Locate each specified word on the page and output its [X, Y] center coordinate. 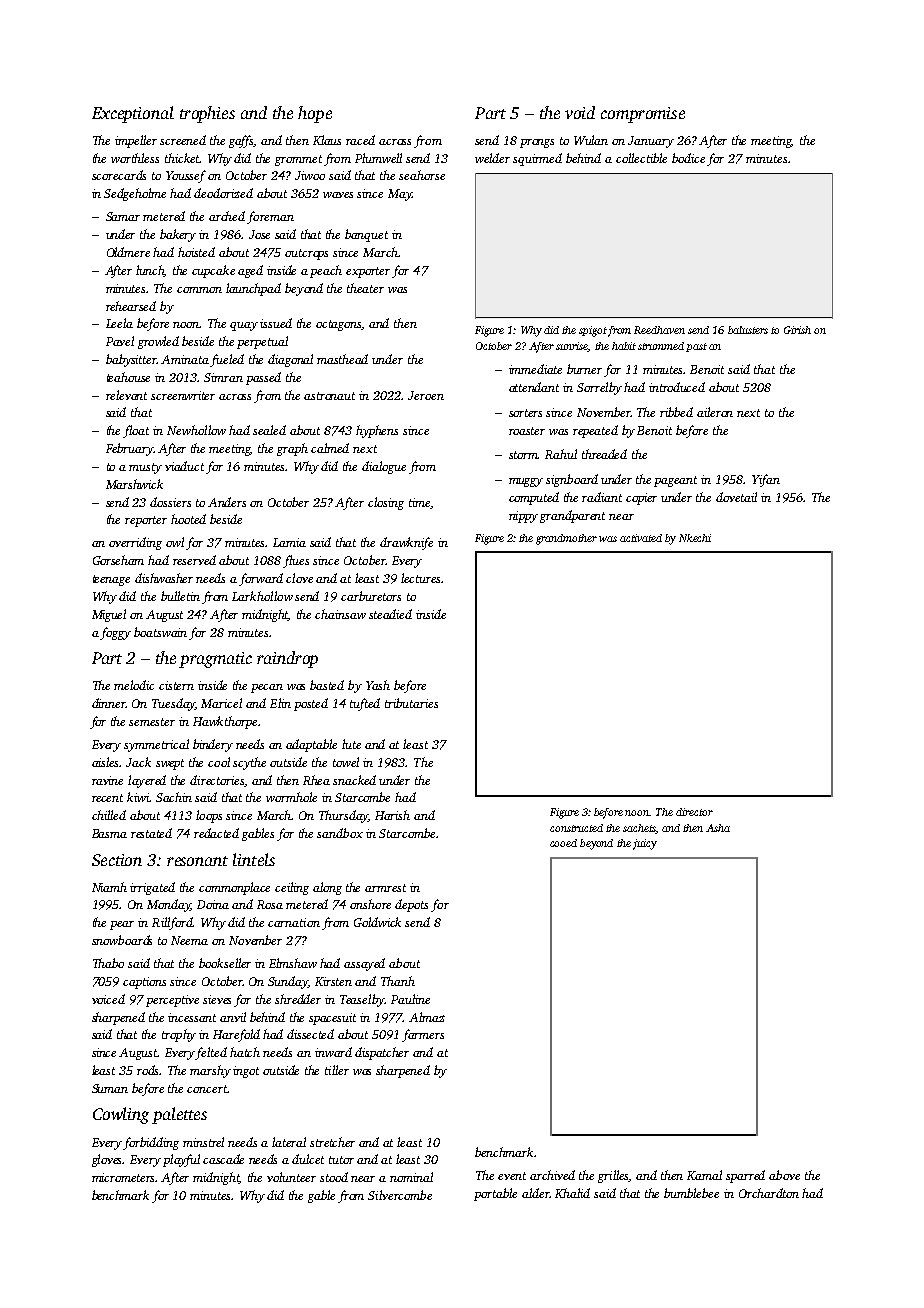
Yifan [766, 480]
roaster [527, 431]
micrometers [124, 1177]
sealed [269, 430]
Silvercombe [400, 1195]
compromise [643, 115]
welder [492, 158]
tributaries [411, 703]
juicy [645, 844]
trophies [207, 114]
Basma [109, 833]
